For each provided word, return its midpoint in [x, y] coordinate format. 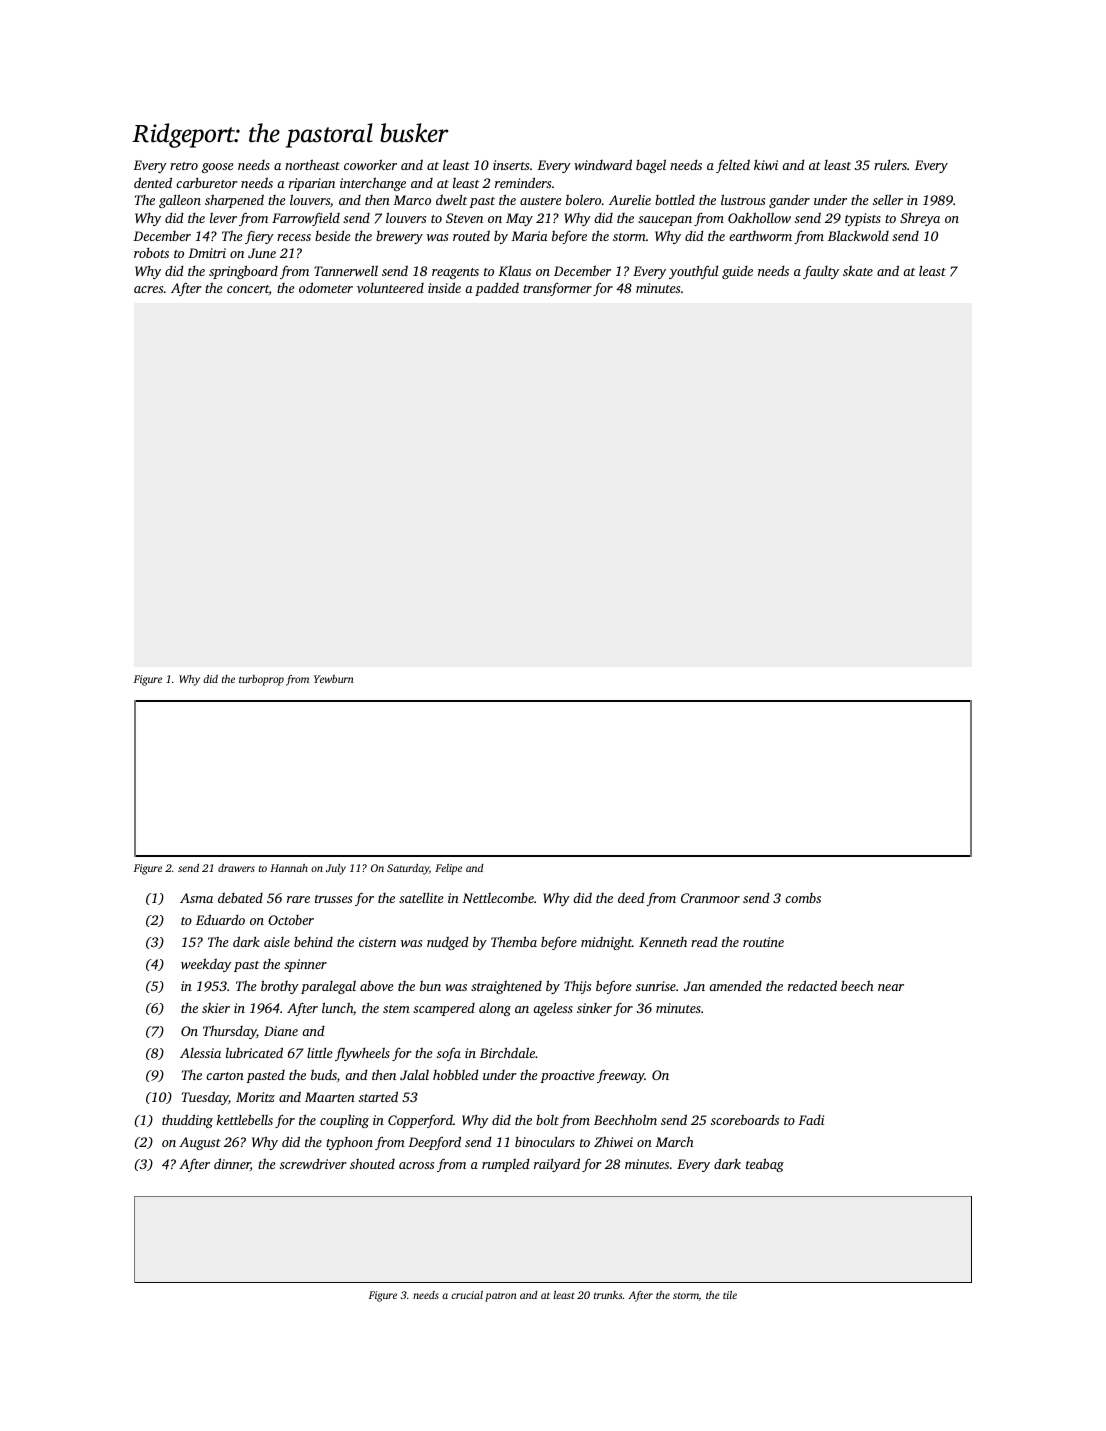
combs [803, 898]
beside [333, 236]
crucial [467, 1295]
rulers [890, 164]
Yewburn [334, 679]
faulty [821, 272]
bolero [583, 199]
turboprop [261, 680]
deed [631, 897]
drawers [236, 868]
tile [730, 1295]
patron [501, 1297]
